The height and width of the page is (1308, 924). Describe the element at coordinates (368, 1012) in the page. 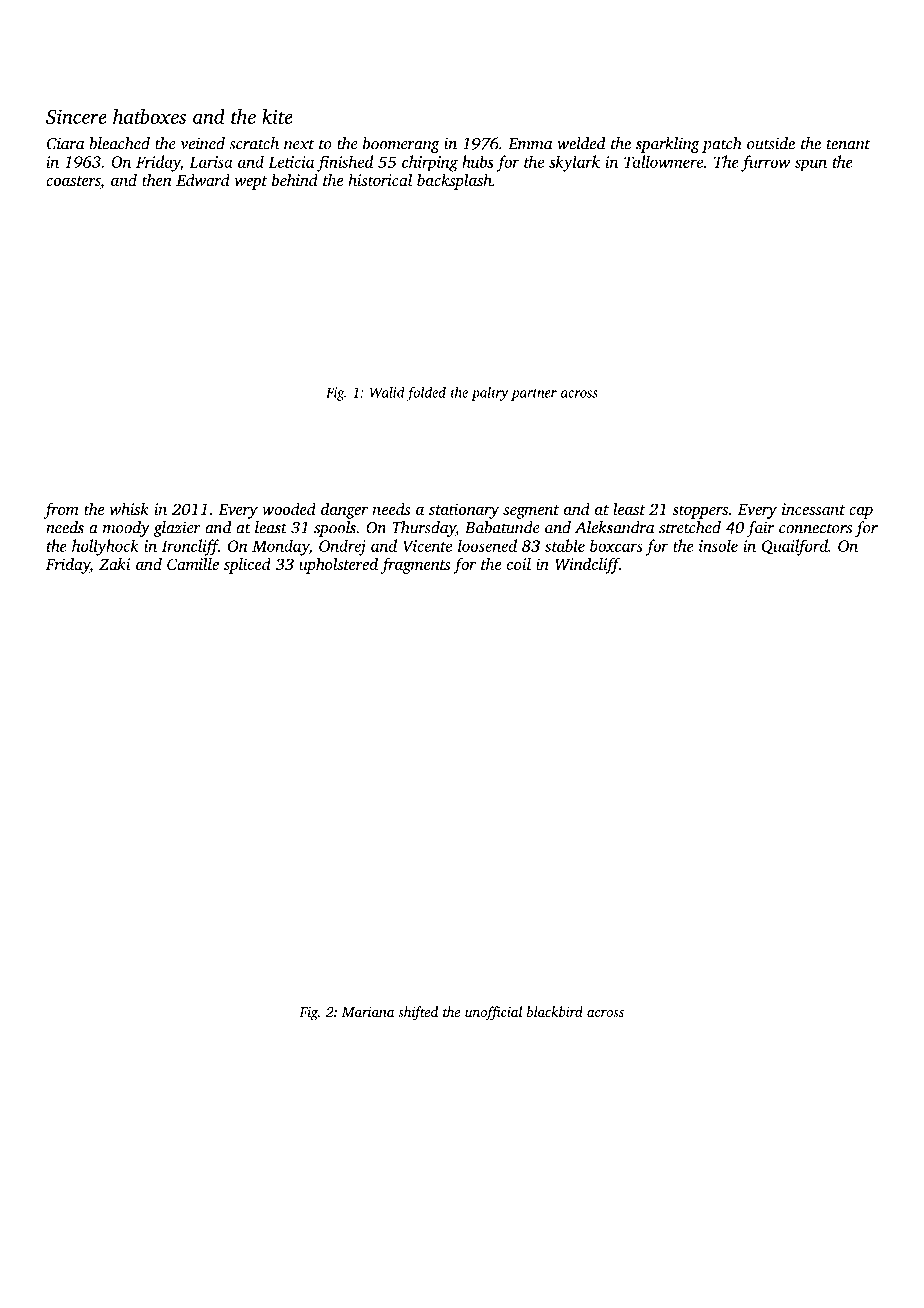

I see `Mariana` at that location.
